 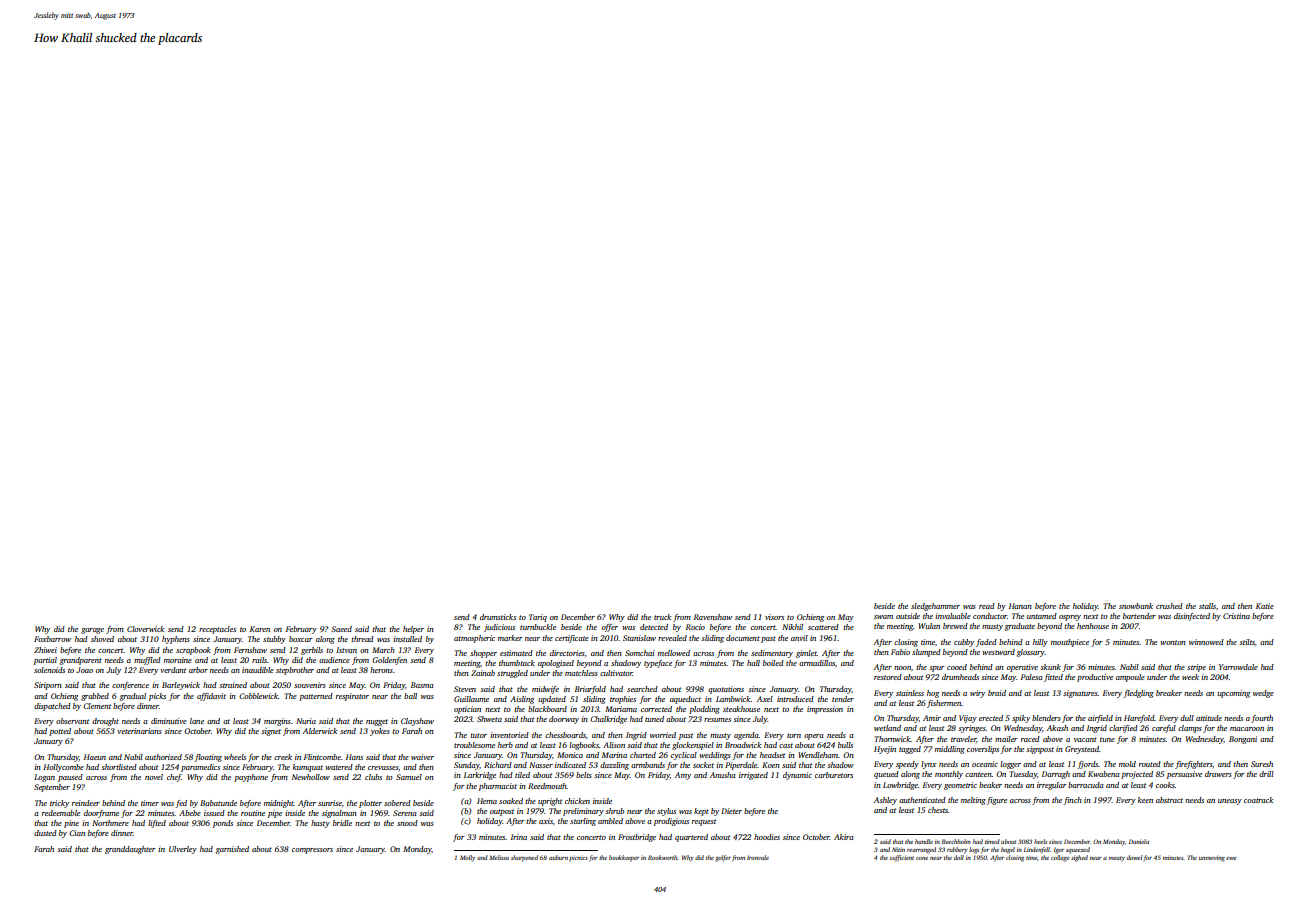 I want to click on Ravenshaw, so click(x=713, y=617).
